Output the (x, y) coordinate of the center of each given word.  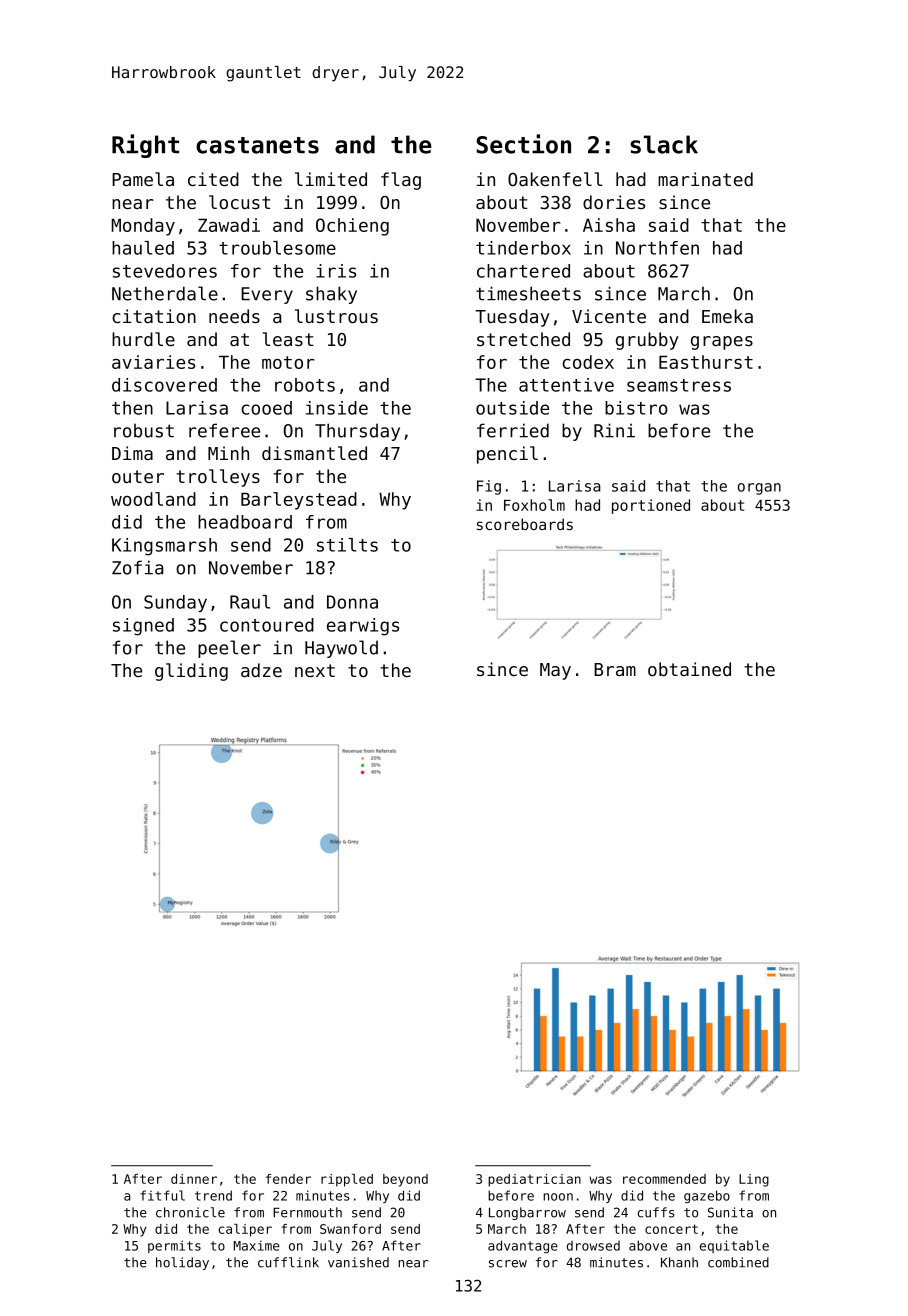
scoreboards (525, 524)
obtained (689, 669)
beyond (405, 1180)
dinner (194, 1179)
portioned (651, 506)
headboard (245, 522)
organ (759, 489)
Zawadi (229, 225)
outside (512, 408)
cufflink (288, 1262)
